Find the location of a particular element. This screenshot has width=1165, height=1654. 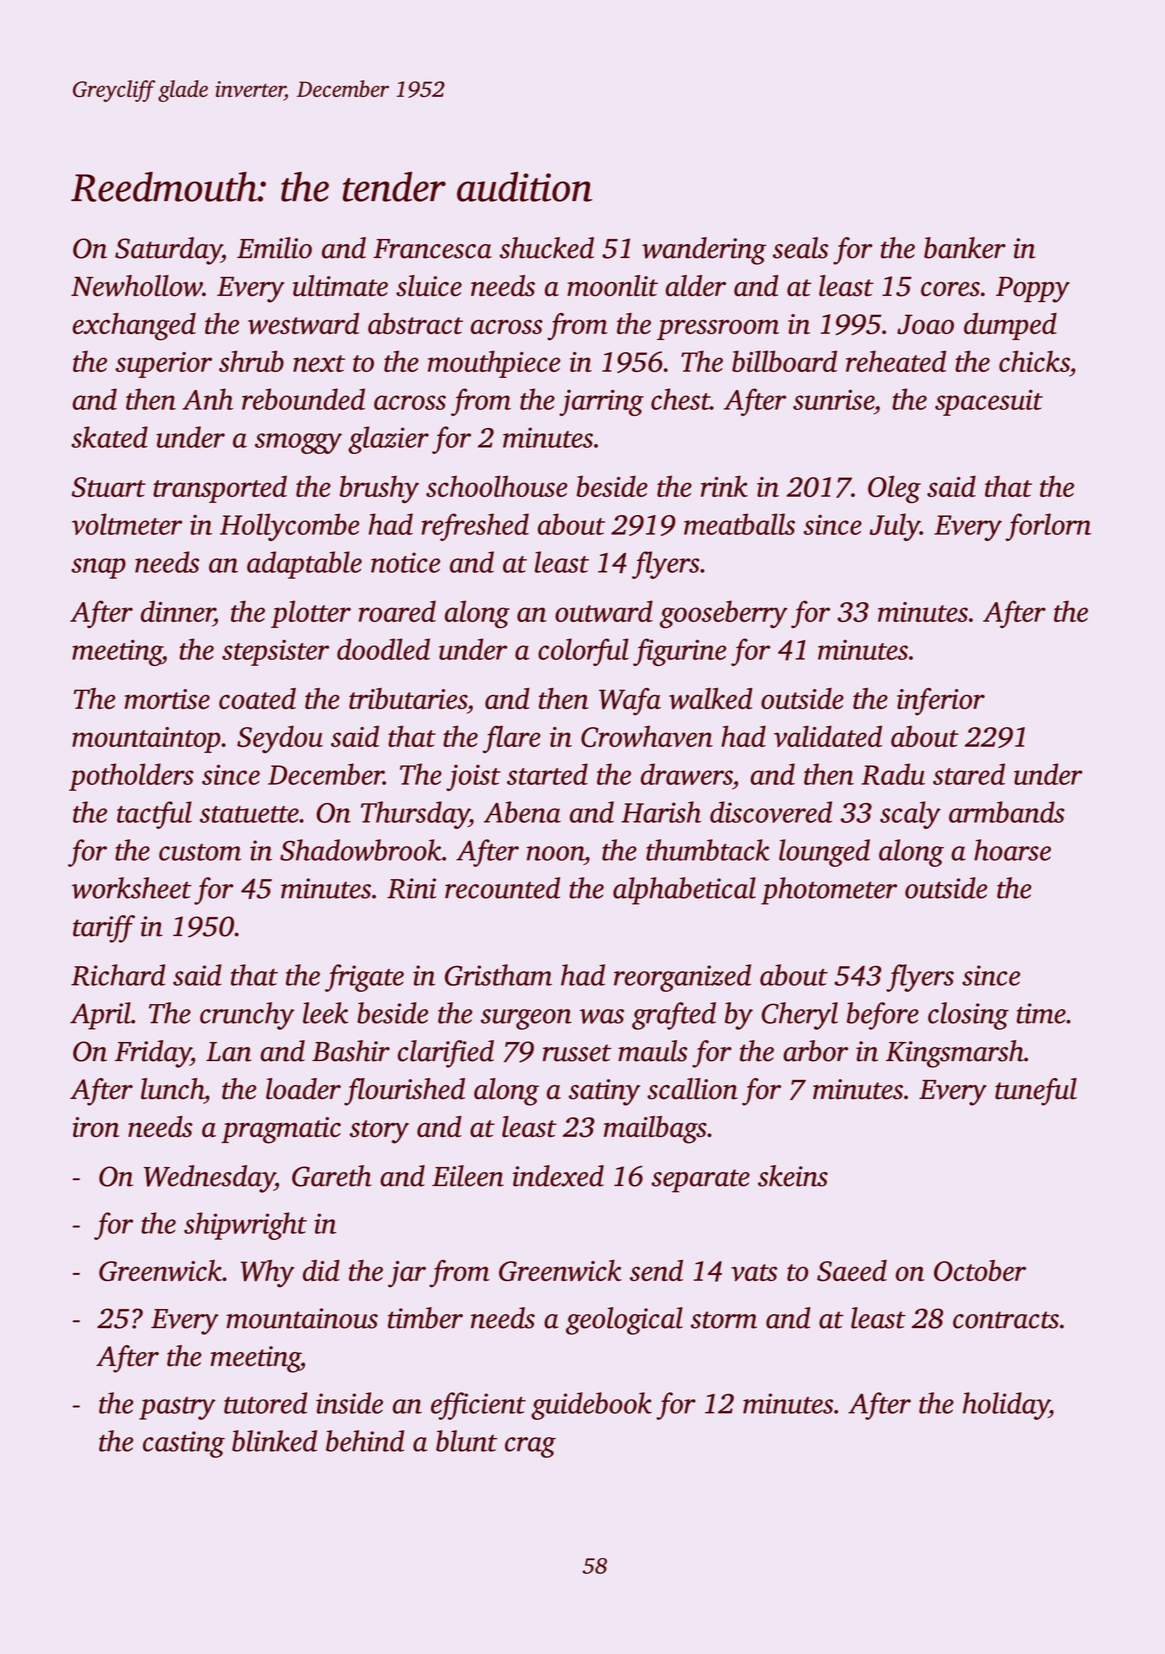

flare is located at coordinates (512, 739).
